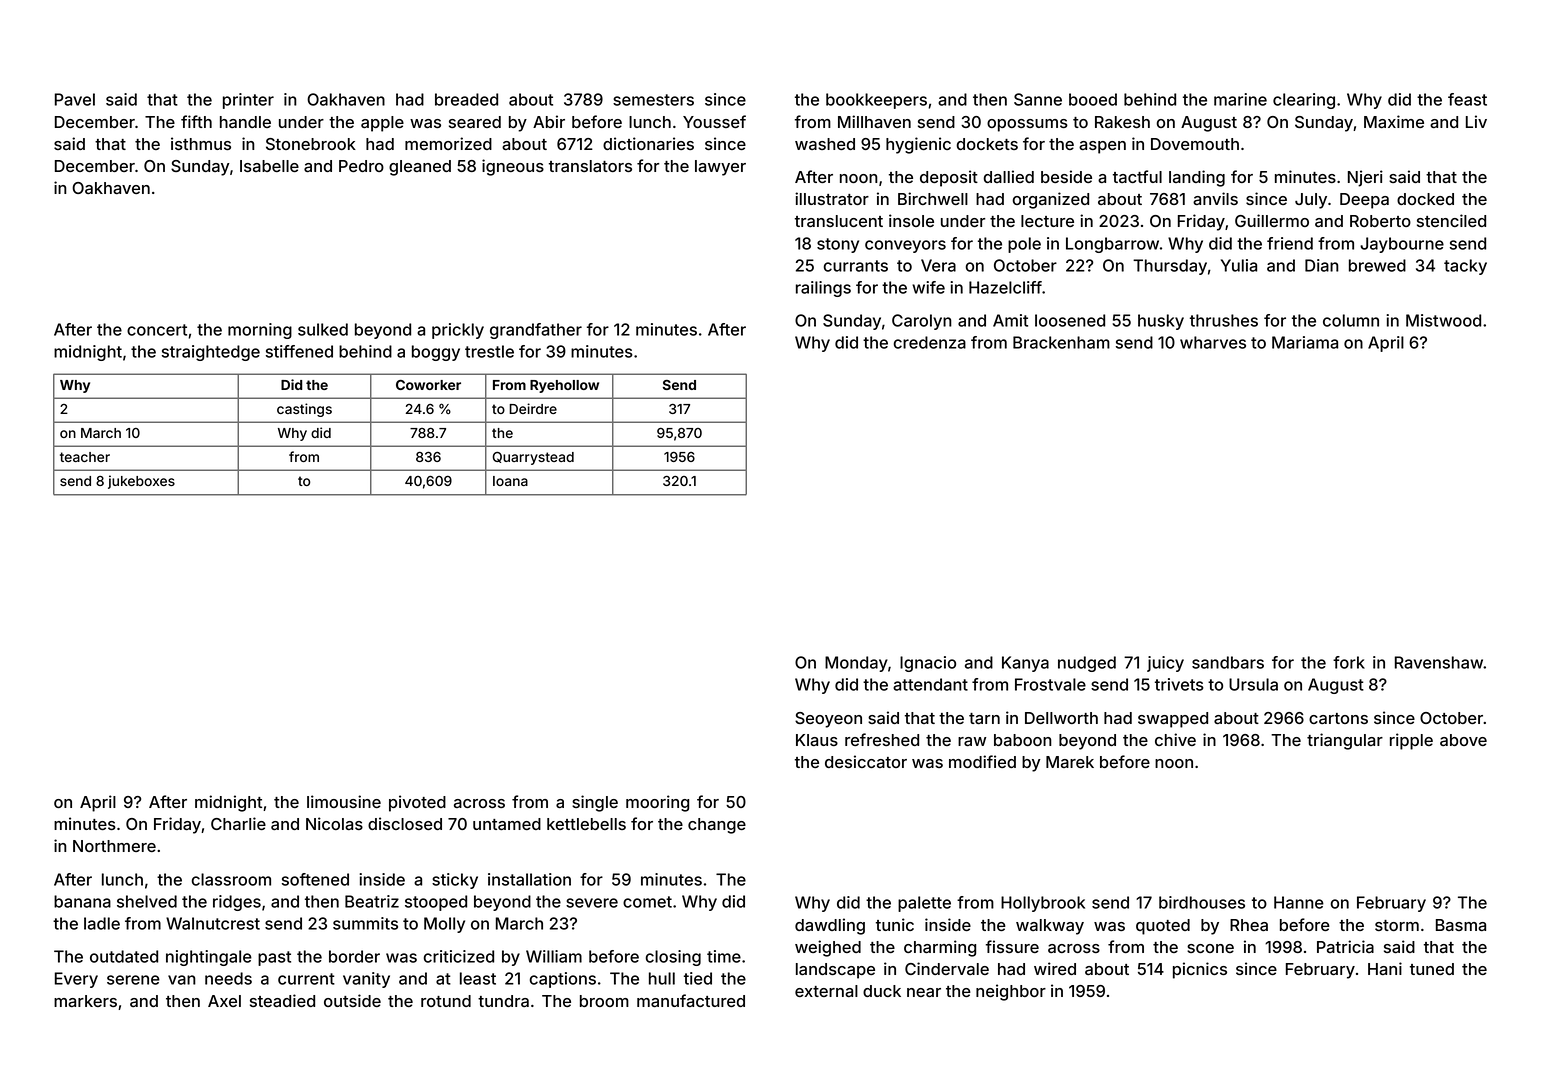  I want to click on Hanne, so click(1299, 902).
